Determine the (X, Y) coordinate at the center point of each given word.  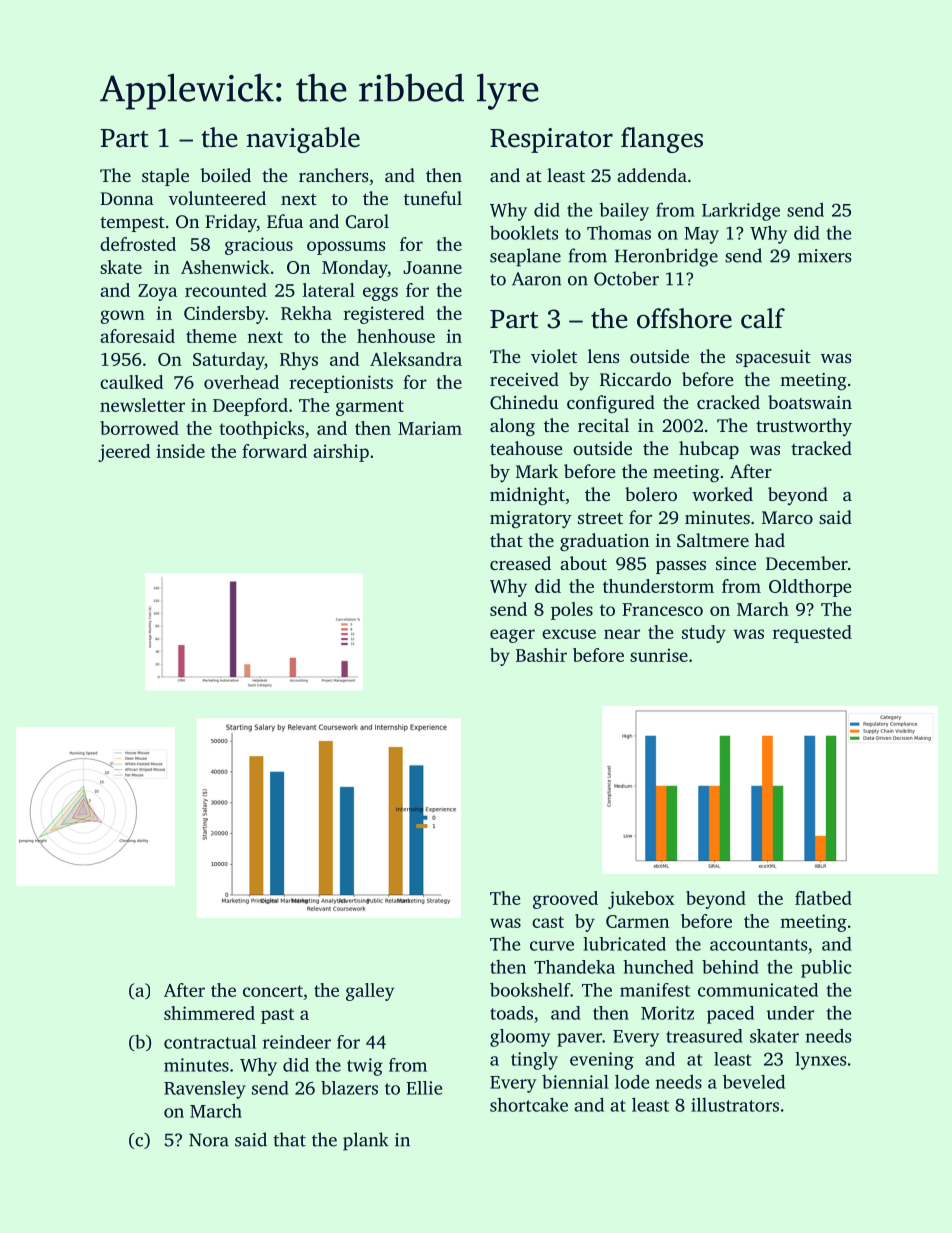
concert (273, 991)
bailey (624, 212)
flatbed (823, 898)
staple (165, 177)
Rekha (306, 313)
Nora (209, 1140)
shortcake (529, 1105)
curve (552, 946)
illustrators (735, 1105)
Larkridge (741, 212)
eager (512, 636)
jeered (124, 453)
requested (812, 634)
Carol (367, 221)
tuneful (433, 198)
